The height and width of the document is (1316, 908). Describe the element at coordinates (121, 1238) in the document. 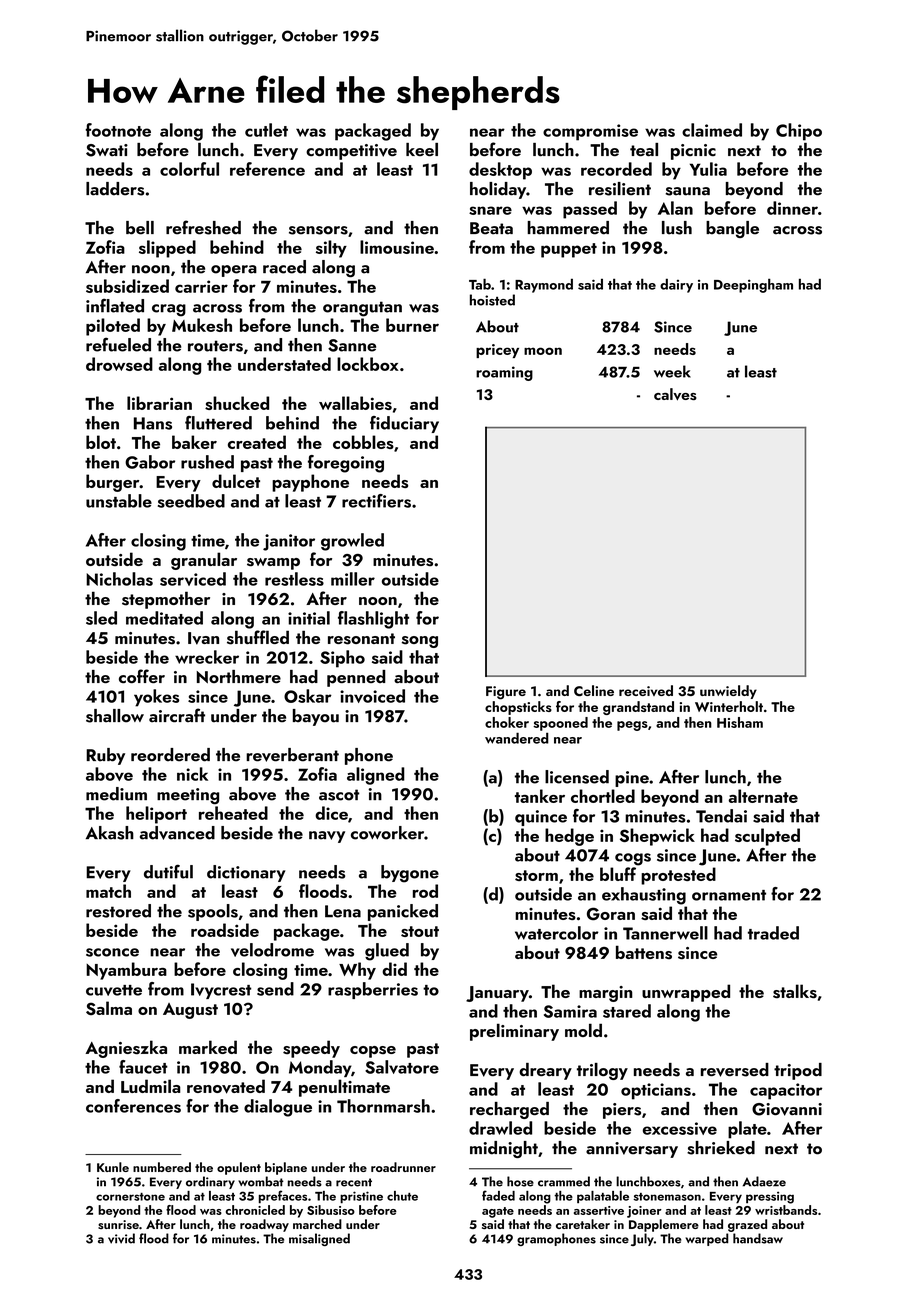

I see `vivid` at that location.
